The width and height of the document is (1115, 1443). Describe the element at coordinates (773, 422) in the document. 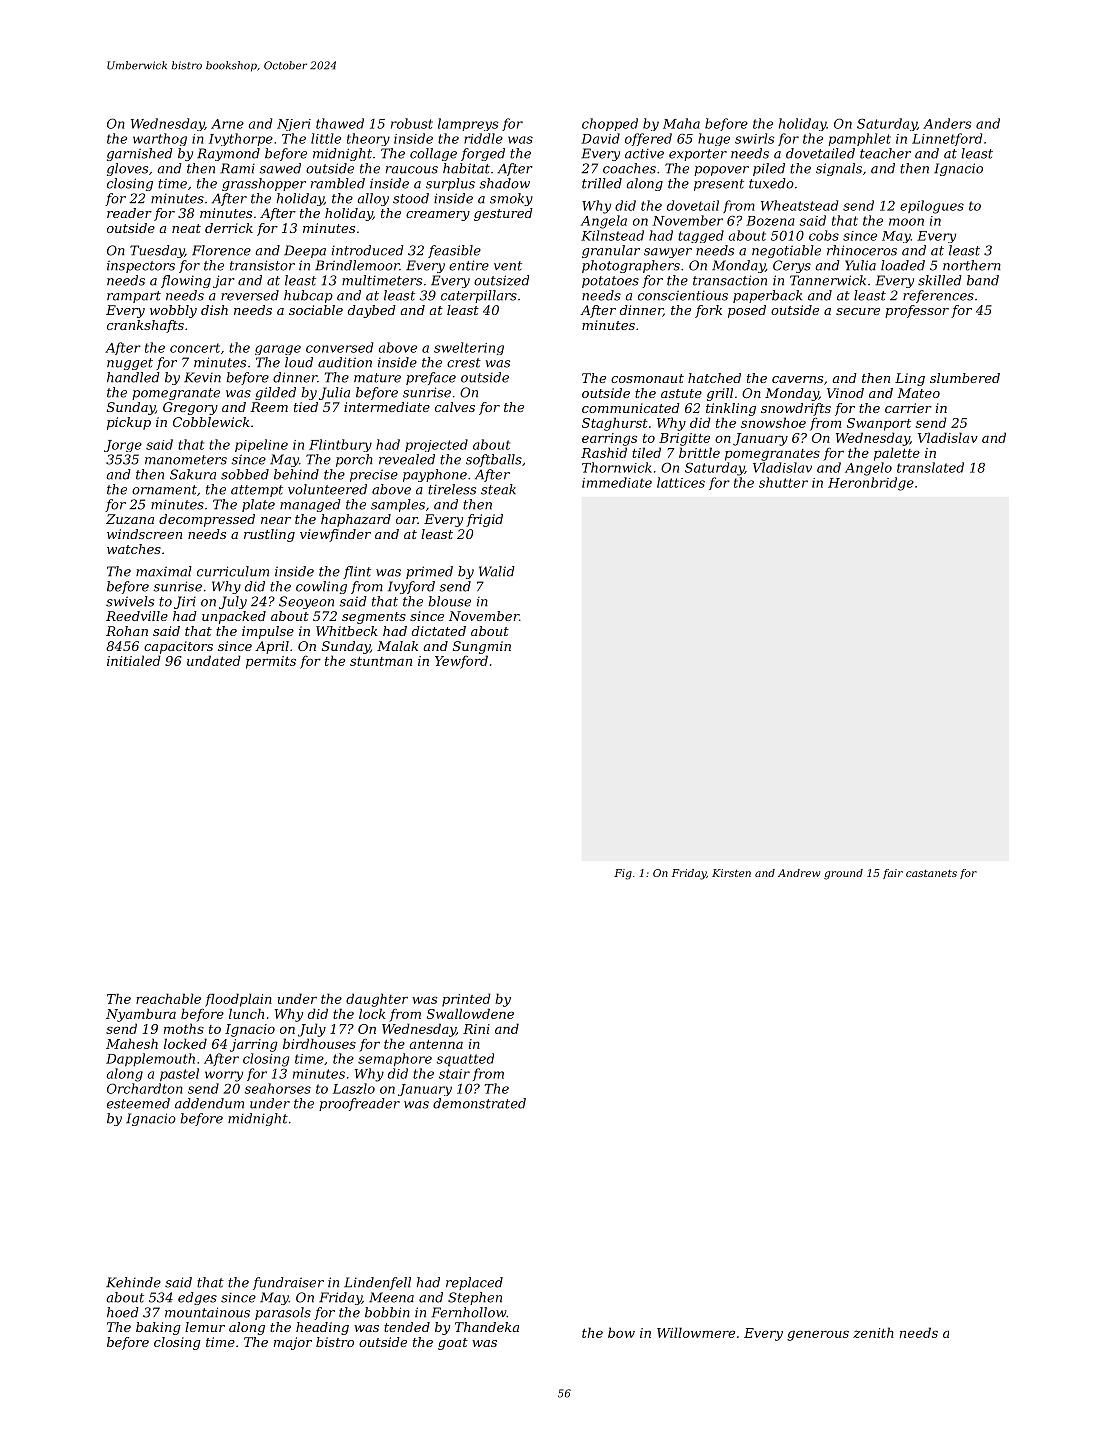

I see `snowshoe` at that location.
